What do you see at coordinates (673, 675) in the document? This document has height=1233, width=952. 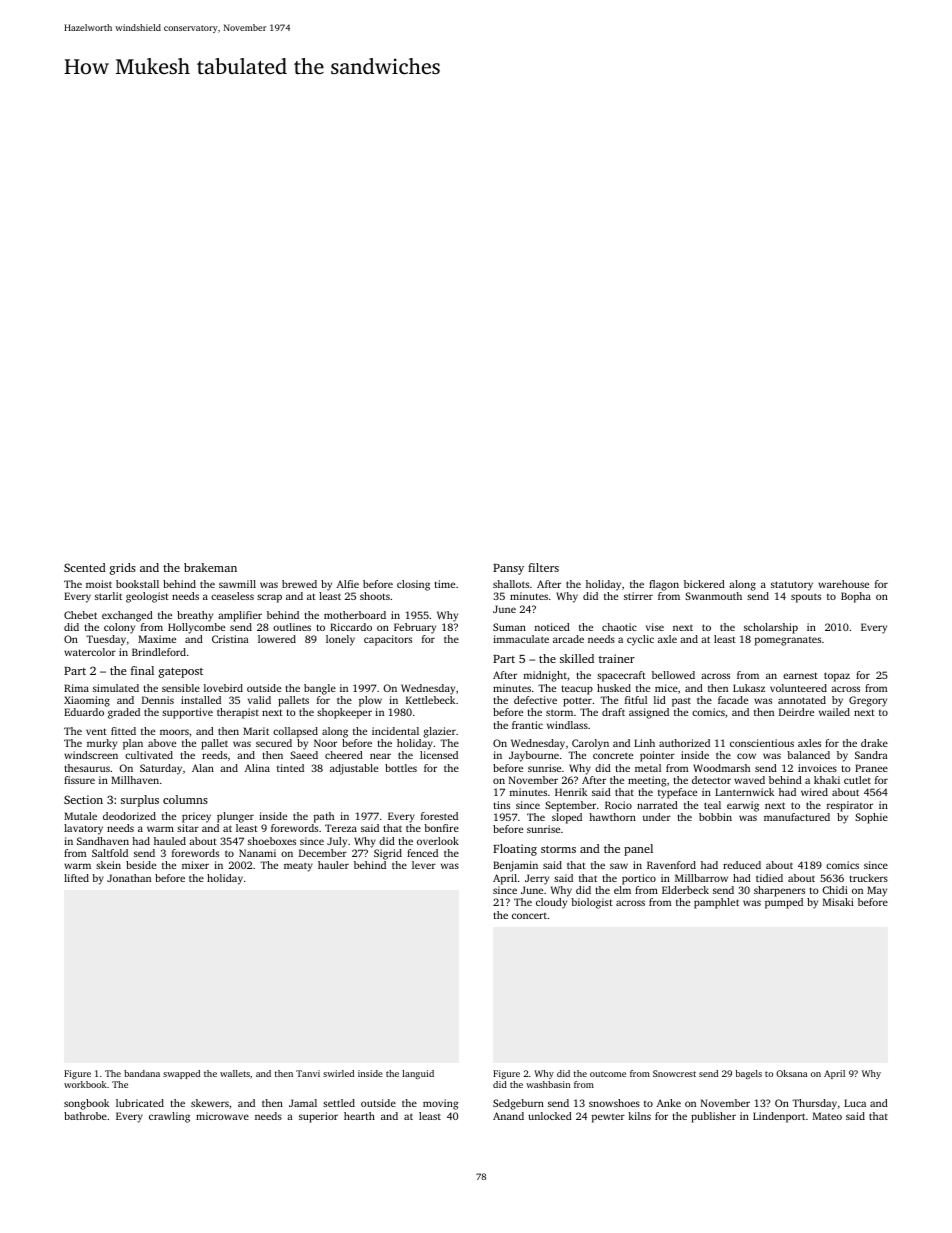 I see `bellowed` at bounding box center [673, 675].
